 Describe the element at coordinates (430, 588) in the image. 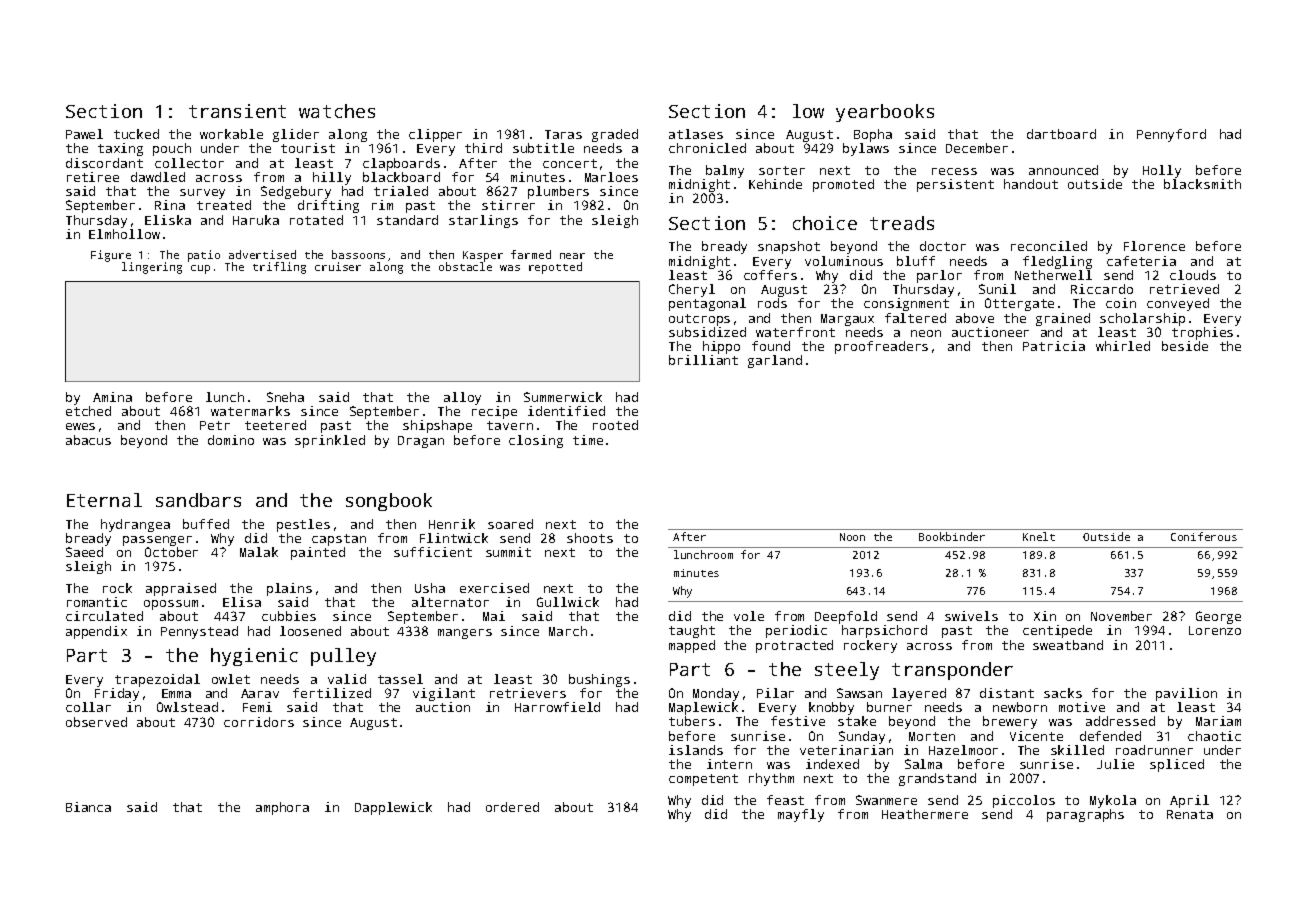

I see `Usha` at that location.
